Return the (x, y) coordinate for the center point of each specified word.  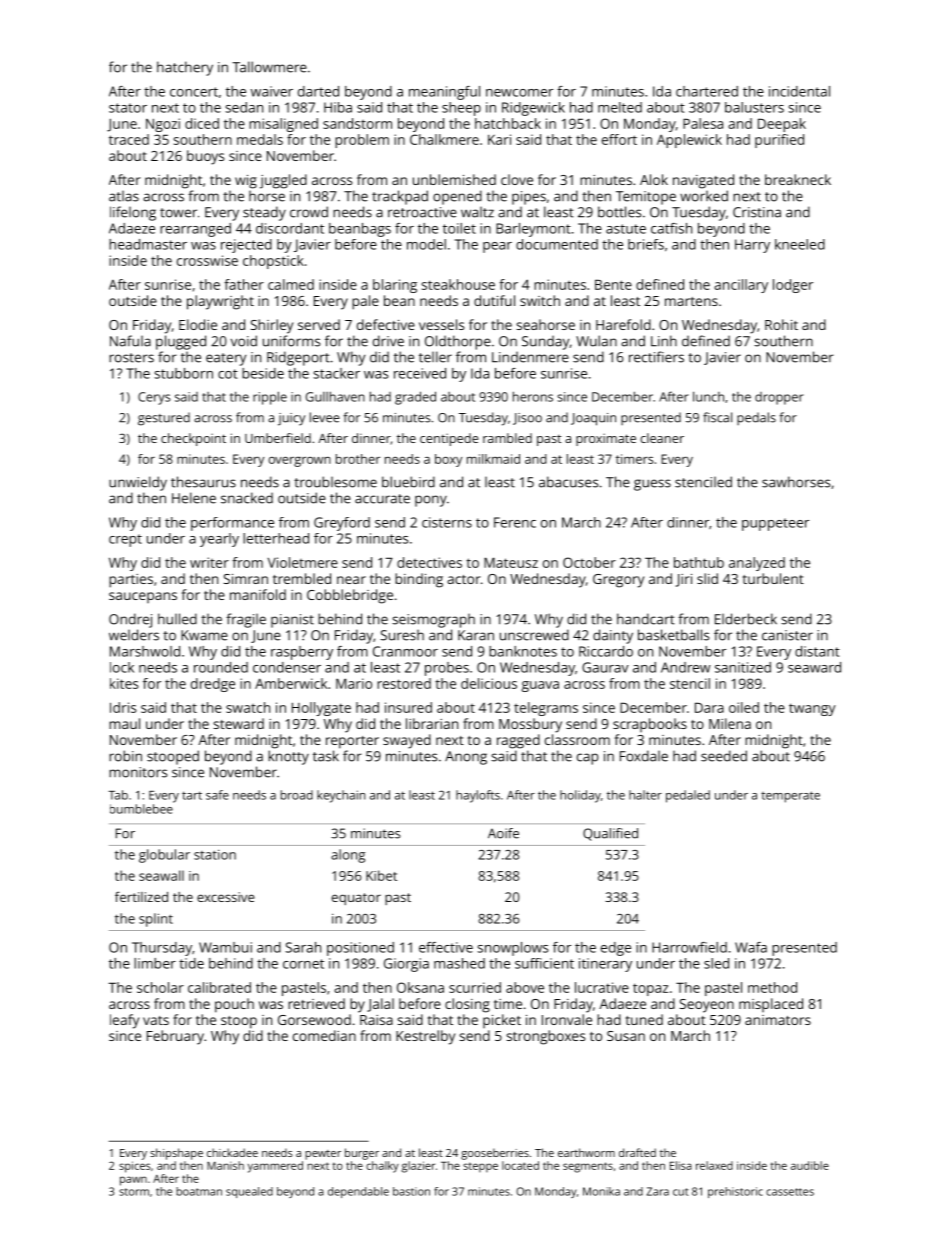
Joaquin (593, 419)
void (244, 341)
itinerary (605, 965)
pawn (133, 1181)
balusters (754, 107)
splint (156, 920)
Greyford (342, 524)
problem (362, 141)
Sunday (546, 343)
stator (128, 108)
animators (778, 1020)
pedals (756, 418)
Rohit (781, 324)
